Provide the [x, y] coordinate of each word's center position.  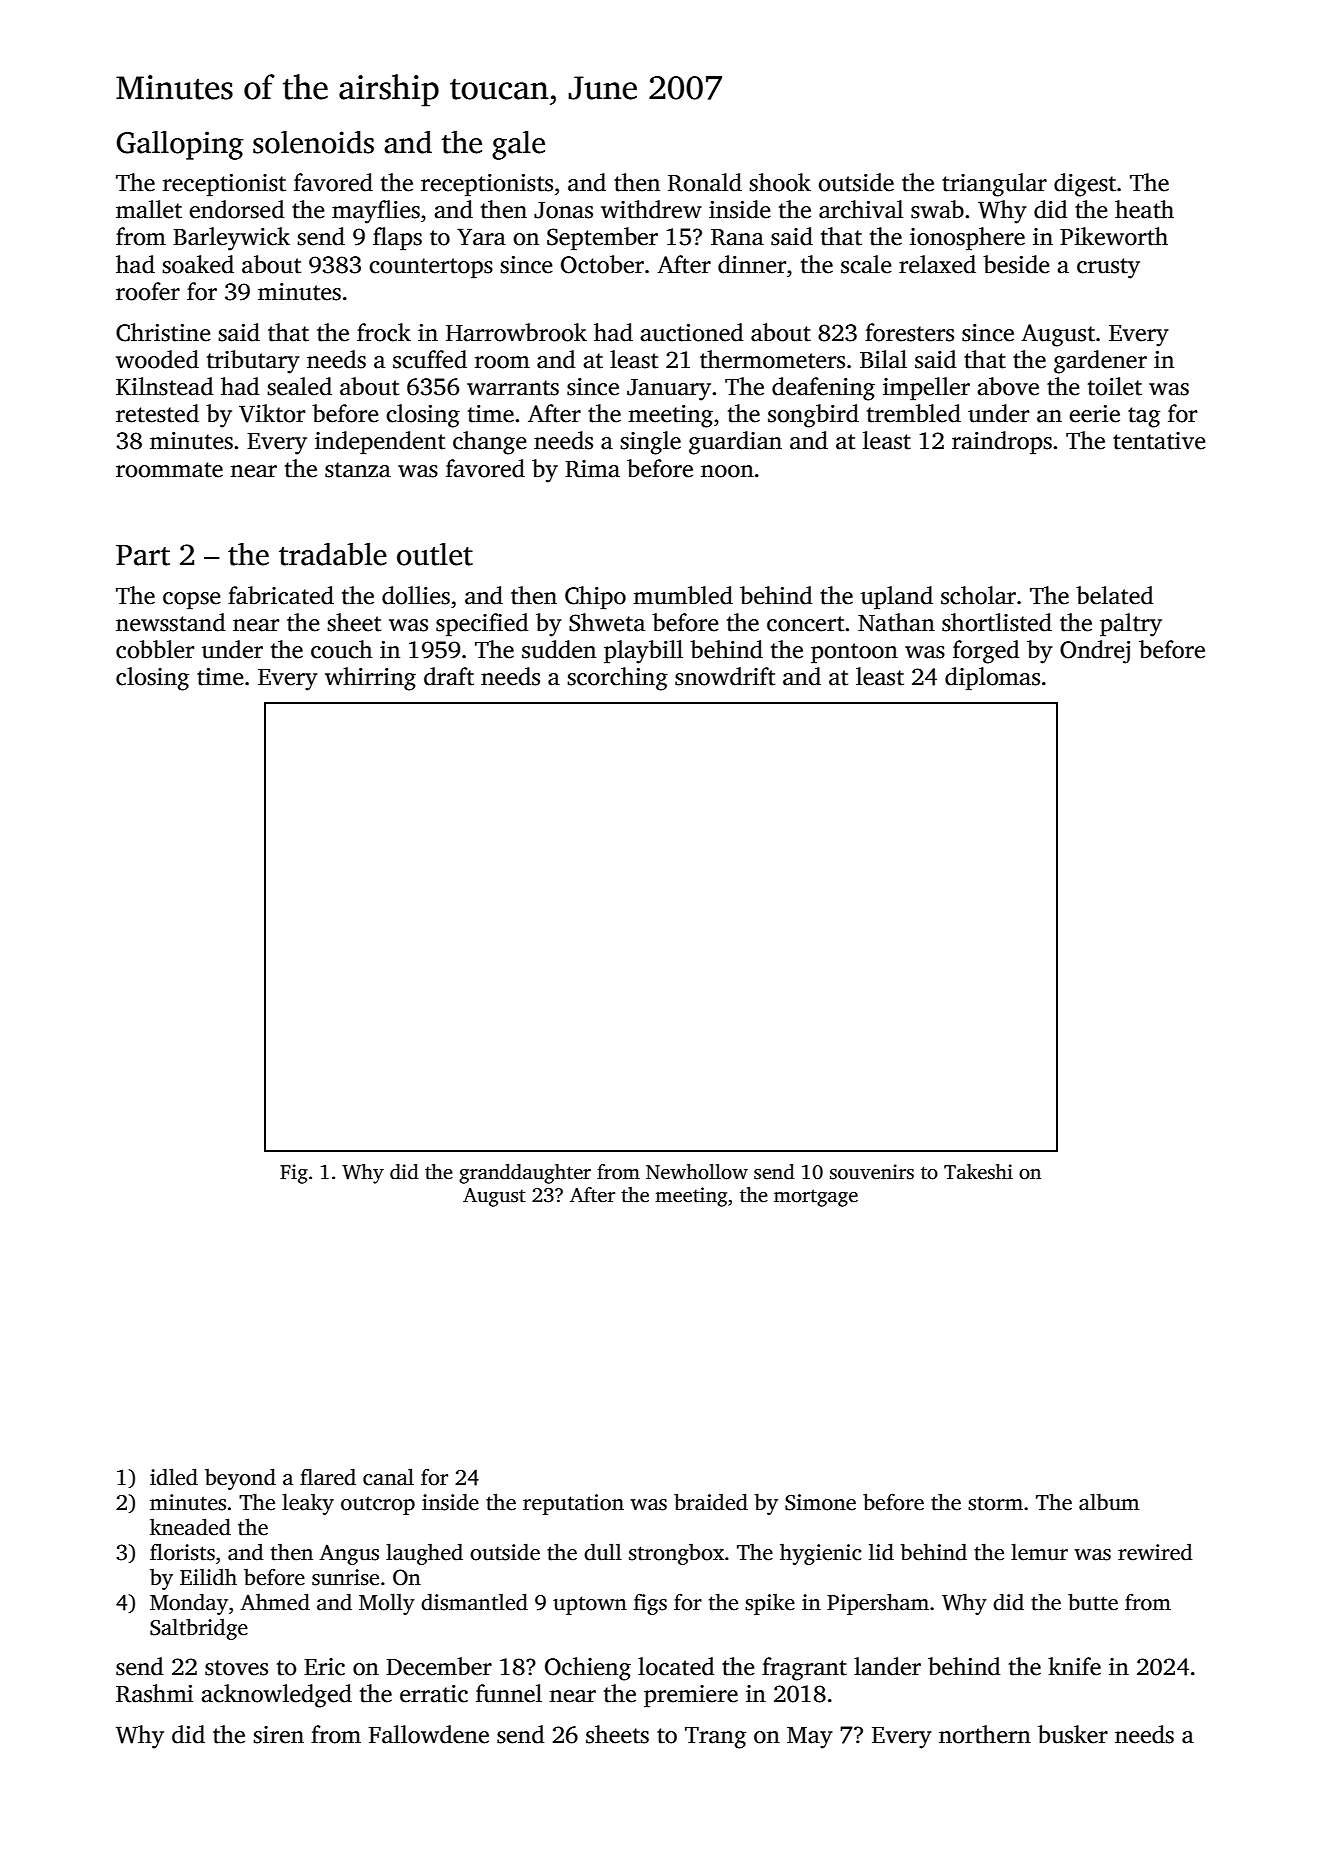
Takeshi [978, 1172]
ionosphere [967, 239]
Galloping [180, 145]
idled [174, 1477]
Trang [715, 1738]
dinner [752, 264]
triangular [994, 185]
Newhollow [697, 1172]
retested [157, 413]
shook [780, 182]
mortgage [816, 1198]
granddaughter [525, 1174]
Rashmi [154, 1693]
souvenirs [872, 1172]
